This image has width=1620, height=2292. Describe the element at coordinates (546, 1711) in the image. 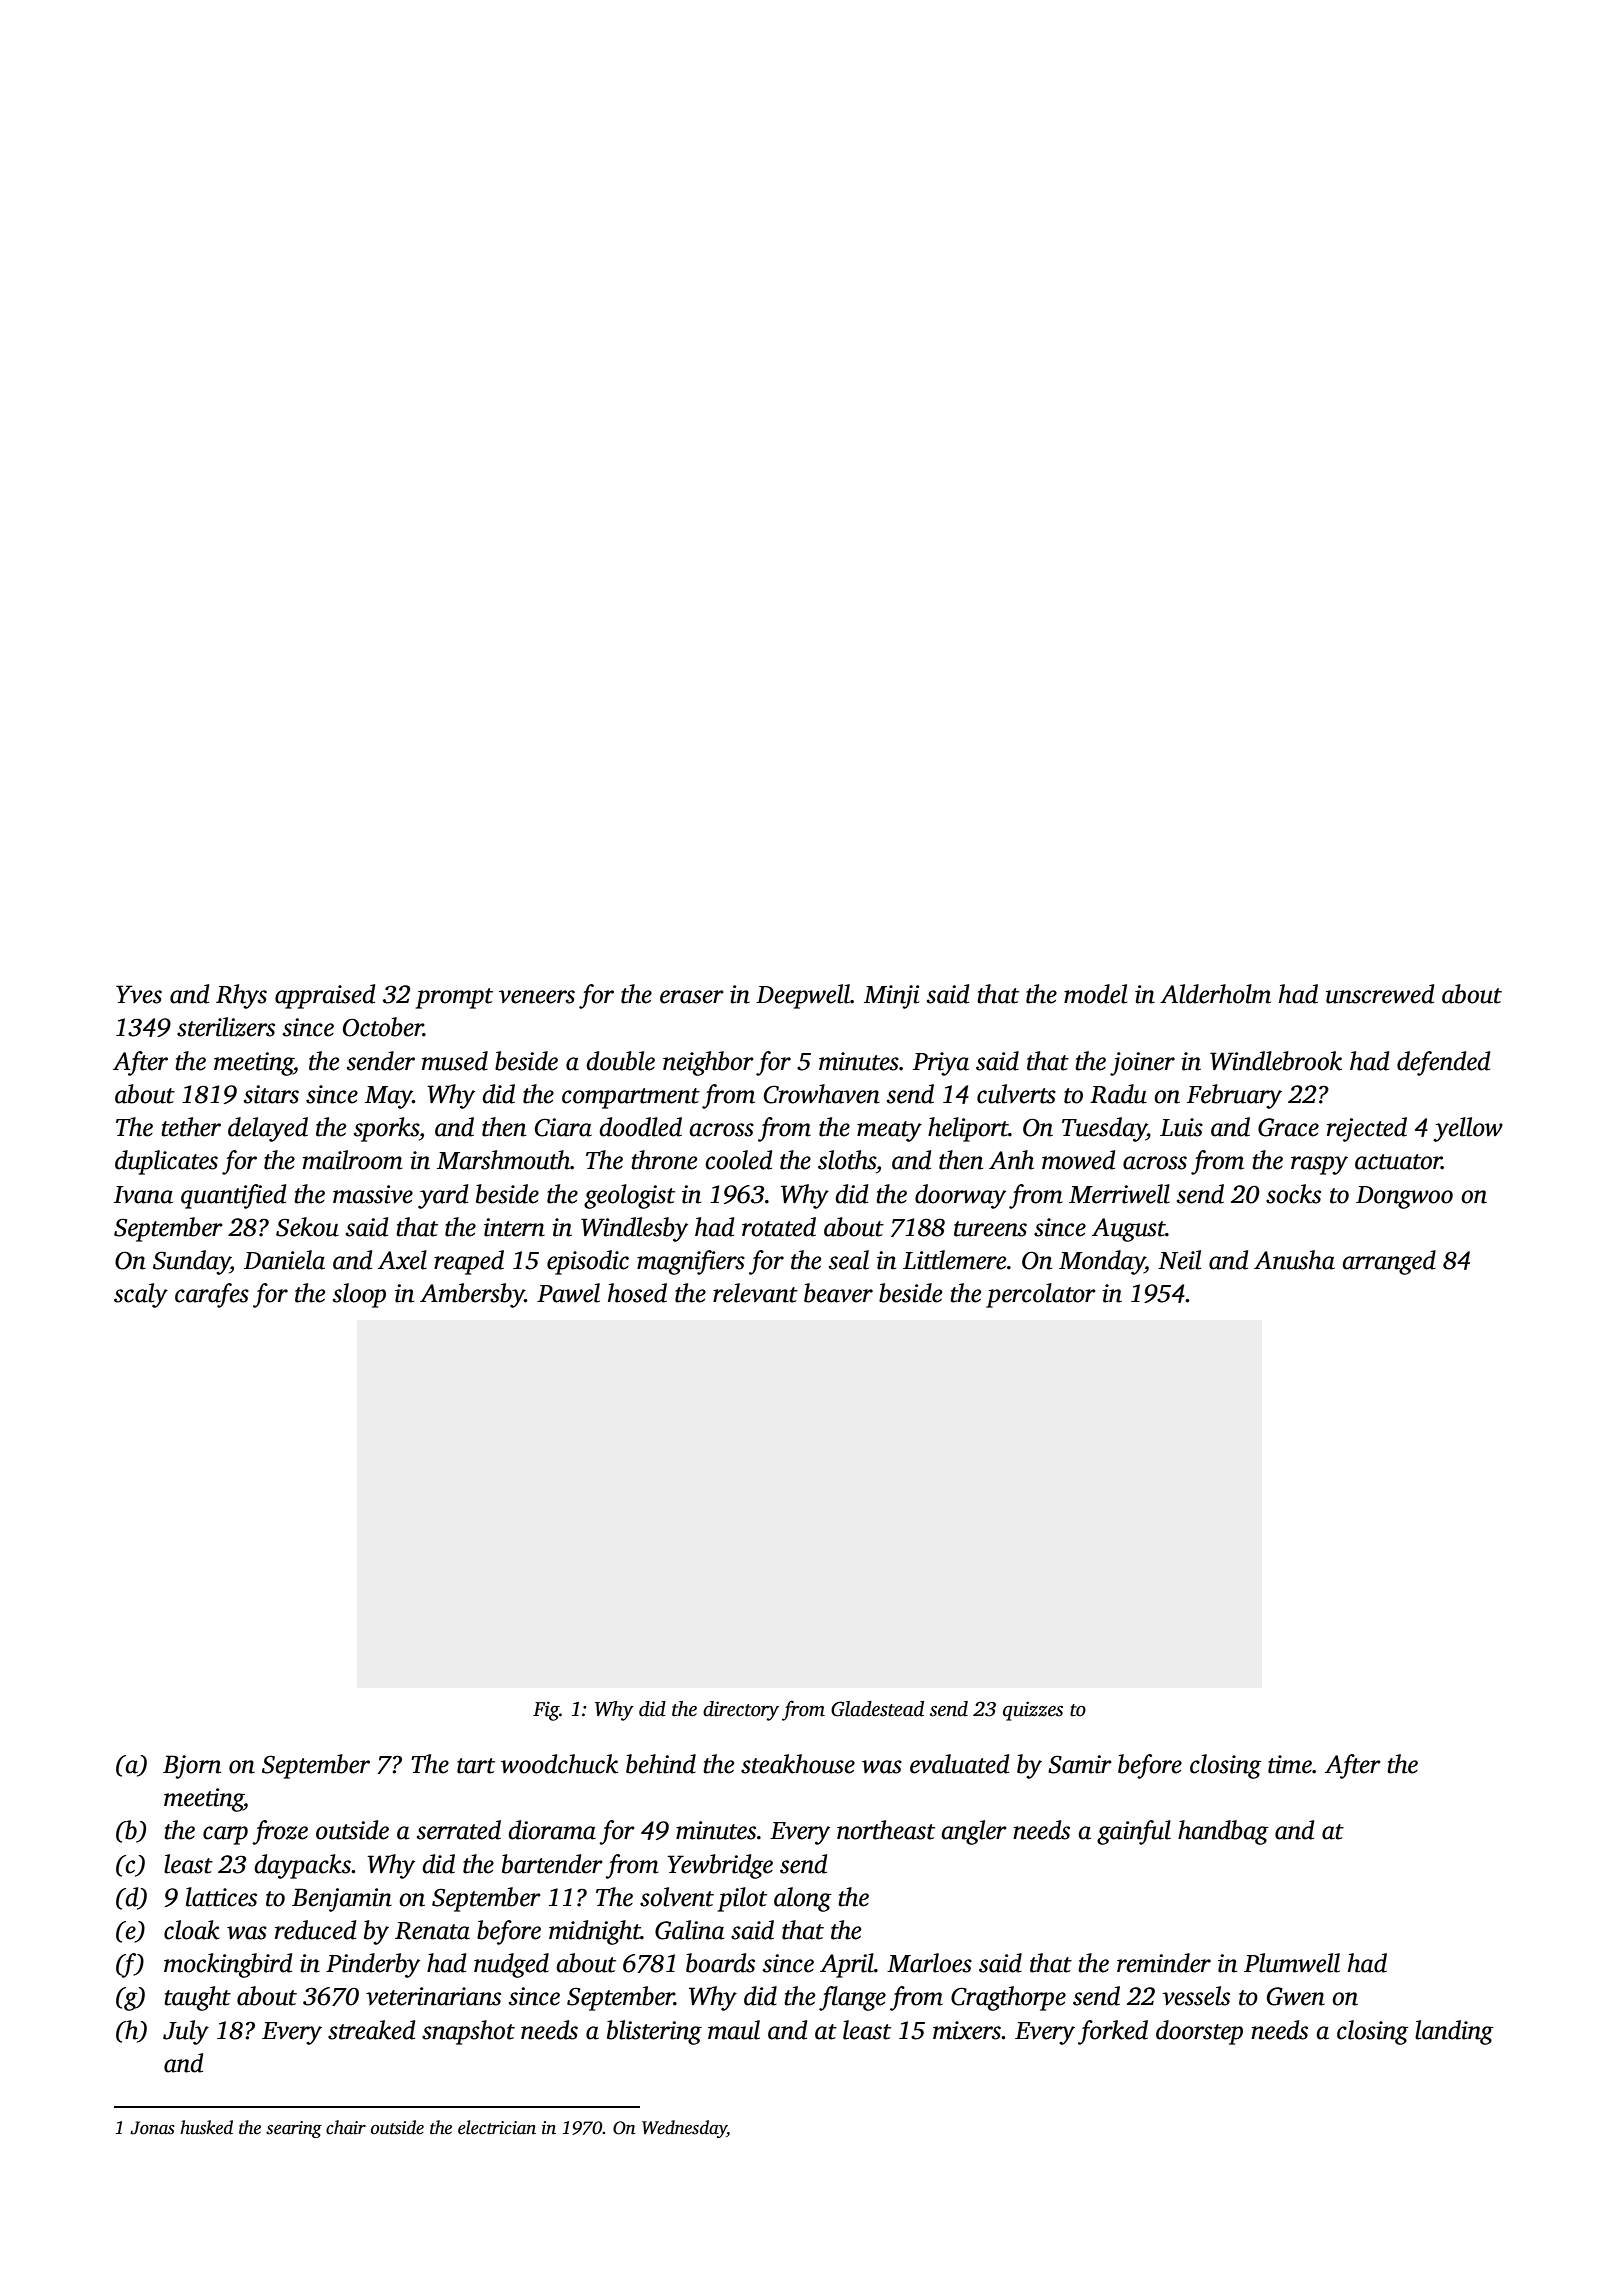

I see `Fig` at that location.
